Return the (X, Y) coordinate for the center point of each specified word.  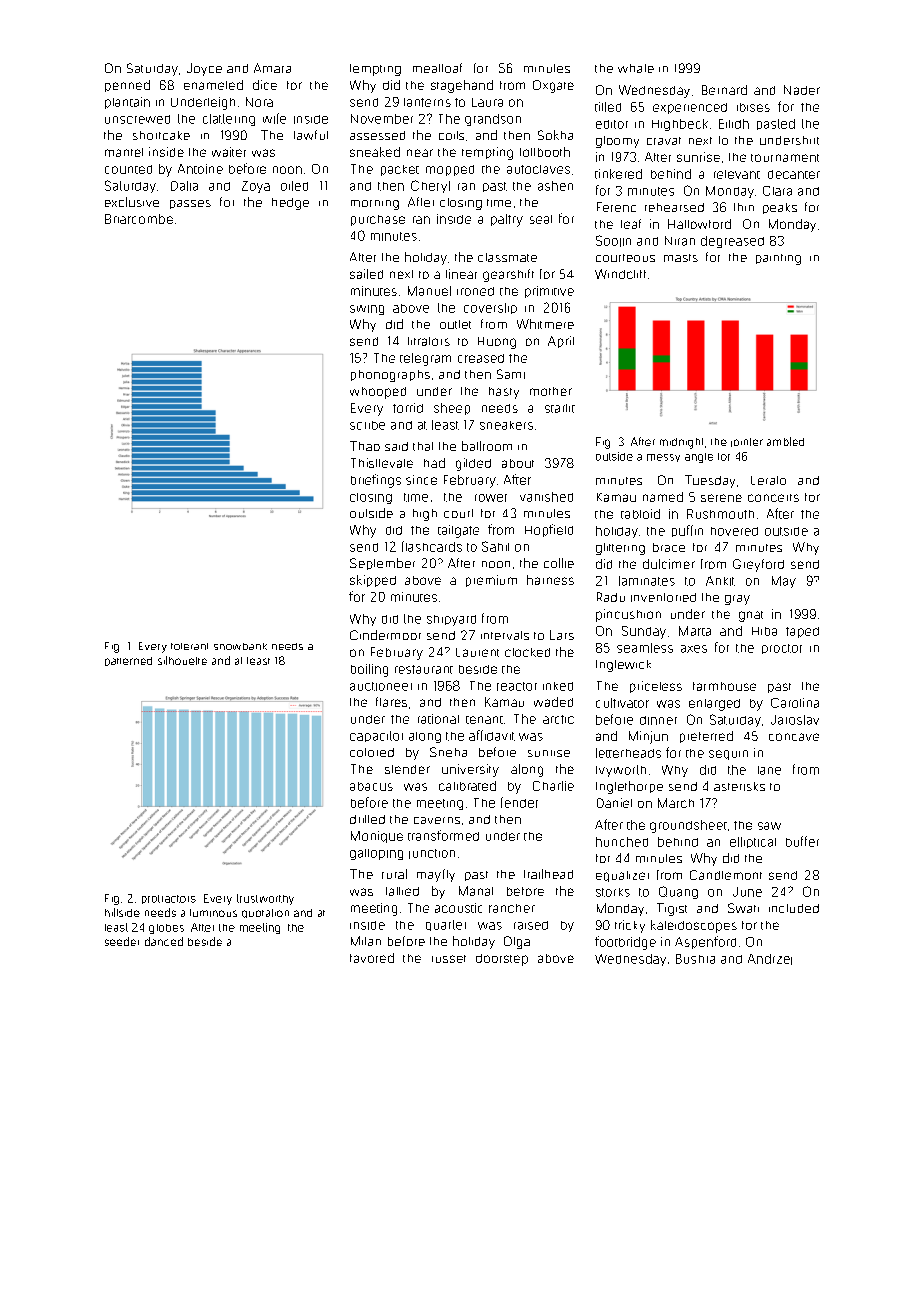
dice (265, 85)
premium (491, 581)
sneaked (375, 152)
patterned (128, 661)
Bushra (695, 959)
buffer (802, 841)
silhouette (182, 660)
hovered (734, 531)
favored (372, 958)
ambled (785, 441)
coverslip (490, 308)
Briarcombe (139, 219)
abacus (371, 786)
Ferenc (616, 207)
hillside (122, 912)
